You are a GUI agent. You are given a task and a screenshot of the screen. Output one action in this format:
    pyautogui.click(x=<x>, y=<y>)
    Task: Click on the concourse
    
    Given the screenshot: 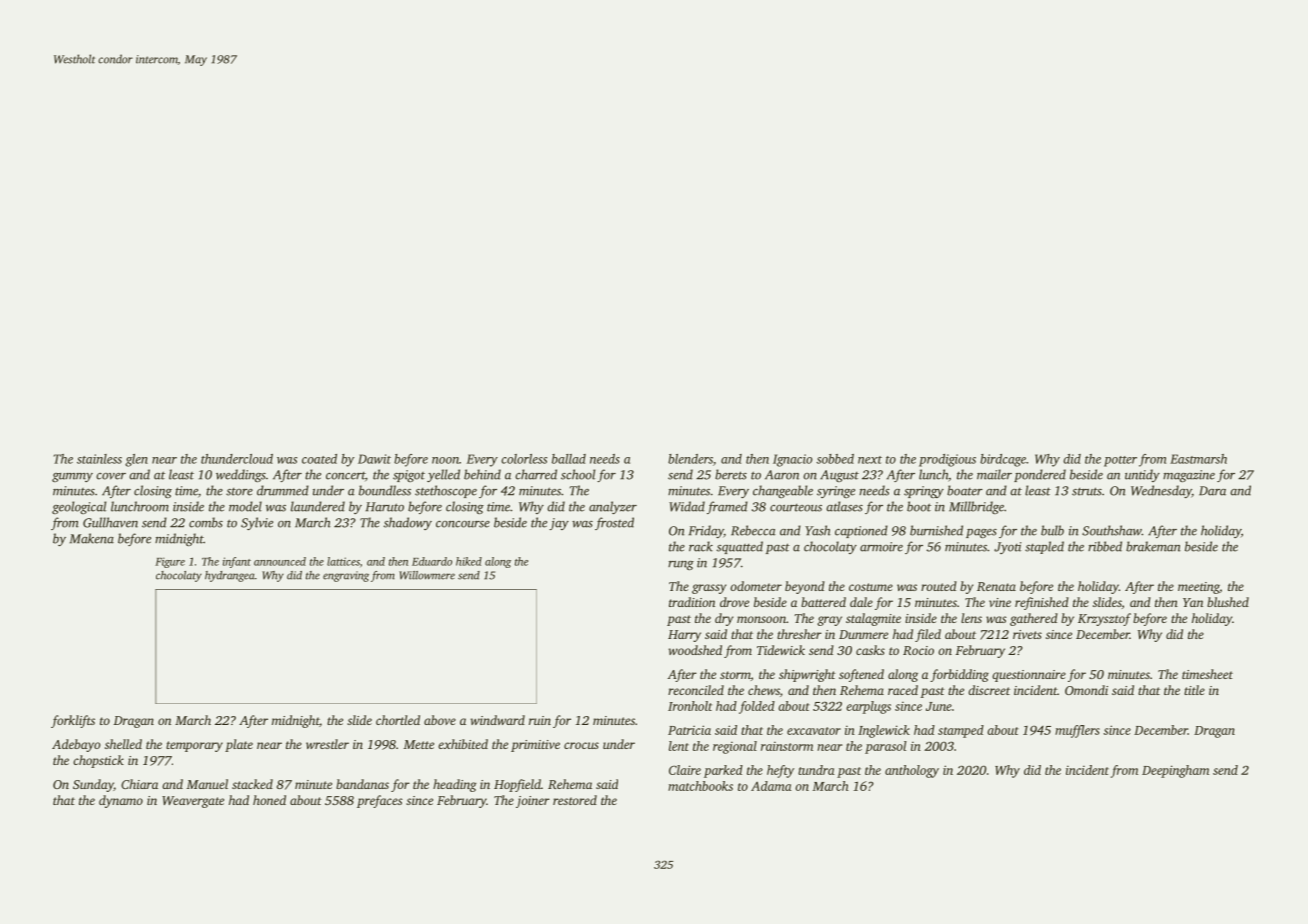 What is the action you would take?
    pyautogui.click(x=463, y=524)
